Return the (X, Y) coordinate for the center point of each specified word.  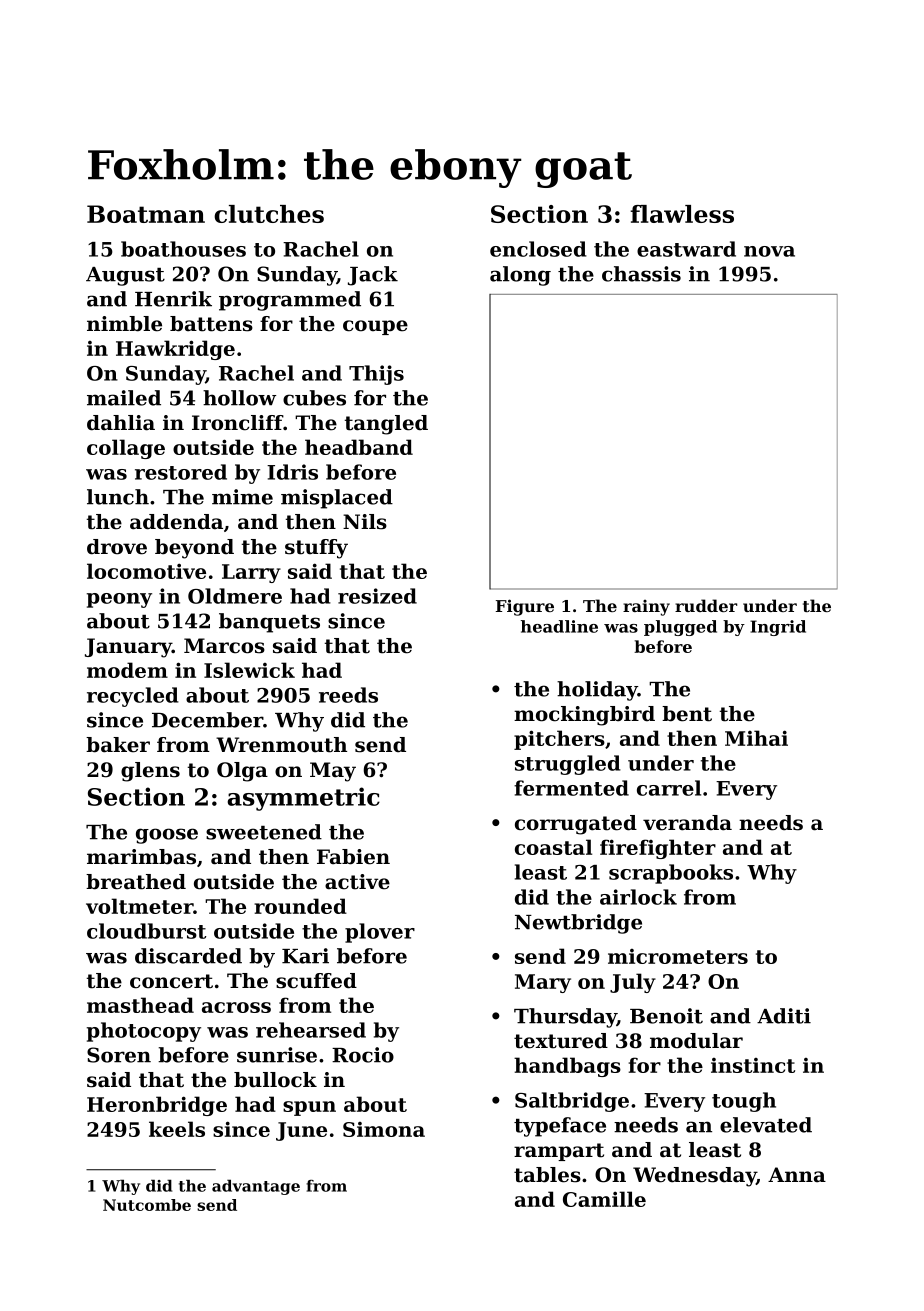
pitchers (559, 740)
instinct (753, 1065)
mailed (124, 398)
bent (687, 714)
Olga (242, 772)
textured (561, 1041)
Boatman (146, 214)
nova (769, 251)
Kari (305, 956)
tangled (386, 425)
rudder (706, 605)
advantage (256, 1187)
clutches (269, 214)
